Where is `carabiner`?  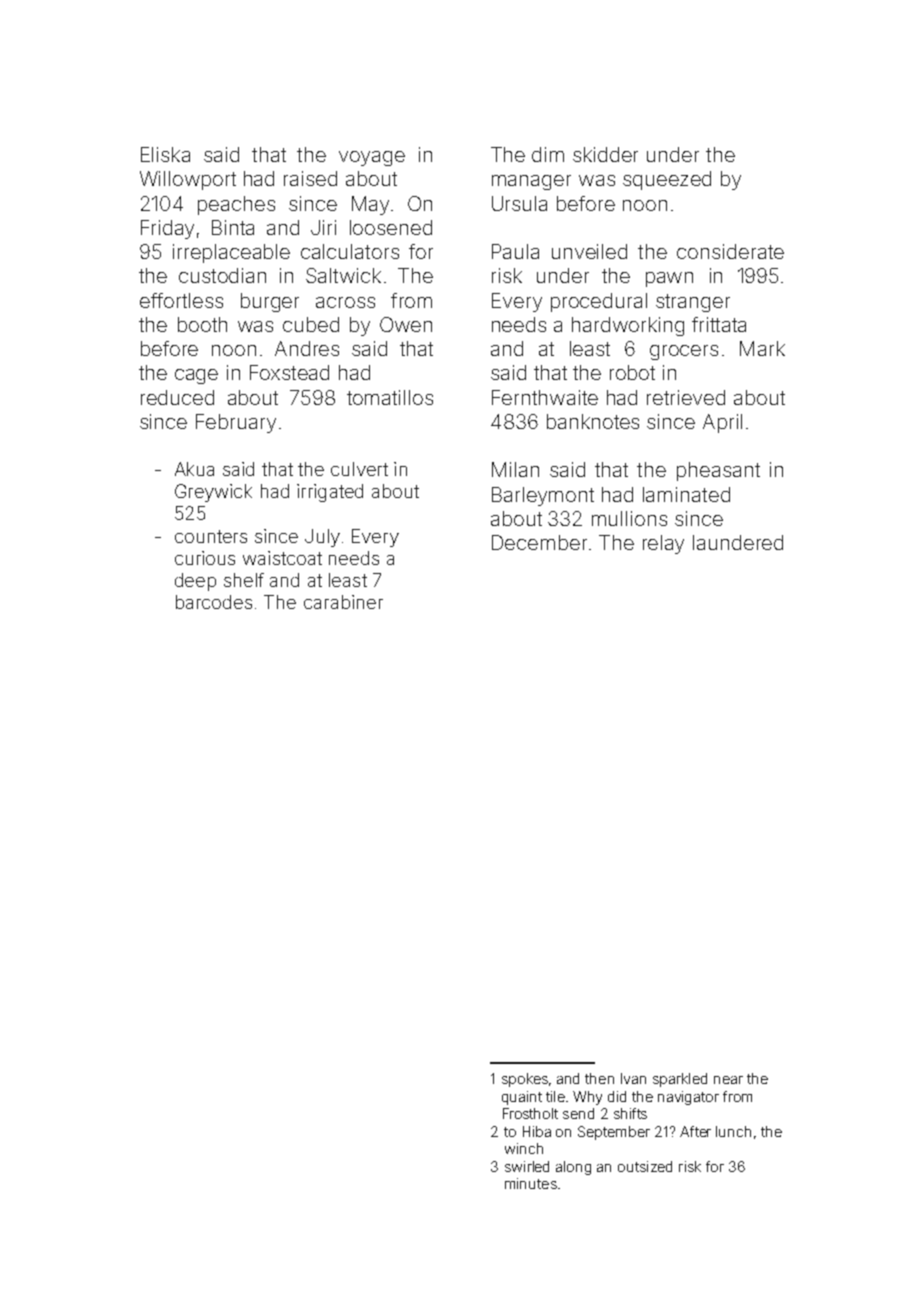 carabiner is located at coordinates (343, 602).
